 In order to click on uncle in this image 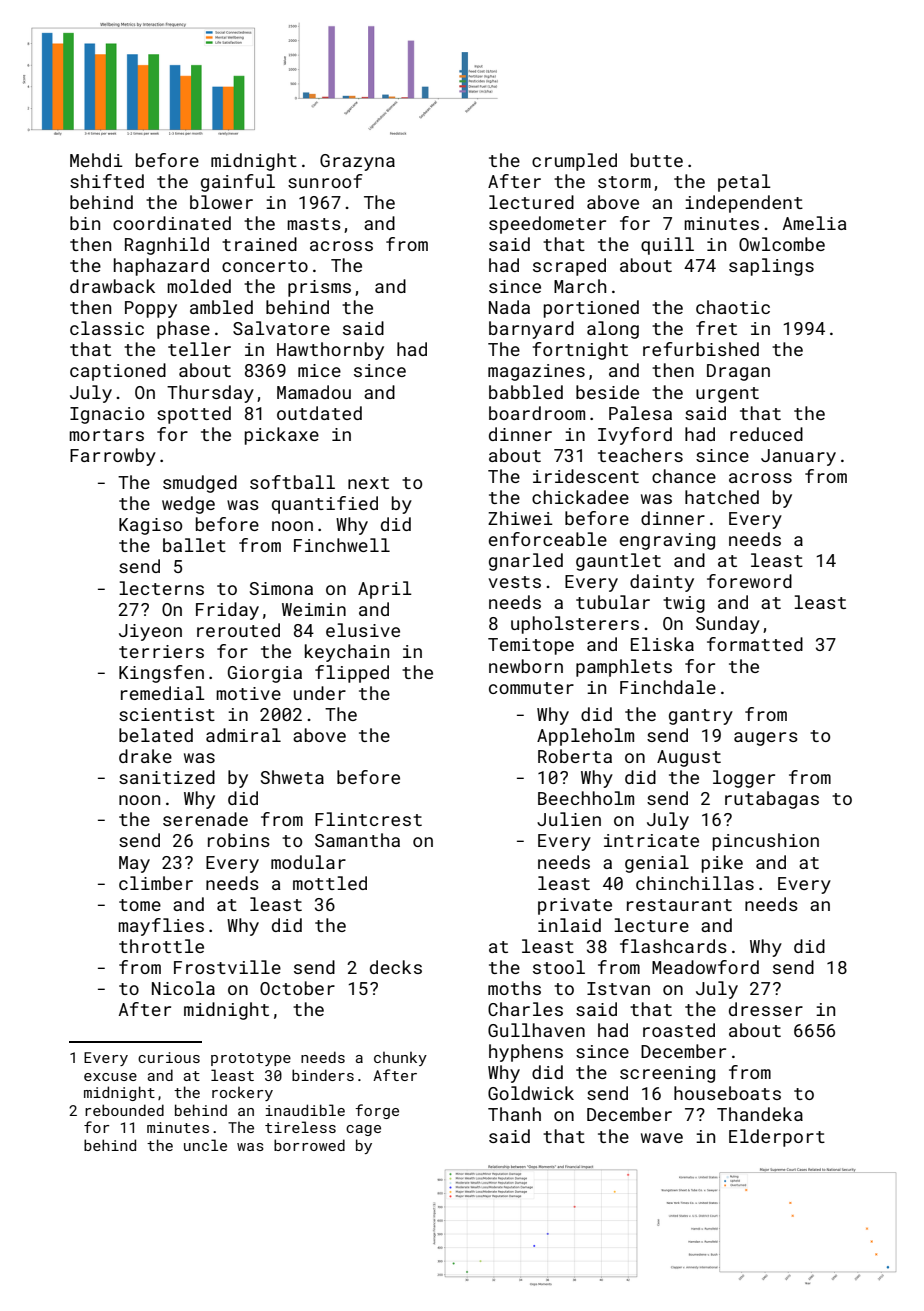, I will do `click(205, 1145)`.
